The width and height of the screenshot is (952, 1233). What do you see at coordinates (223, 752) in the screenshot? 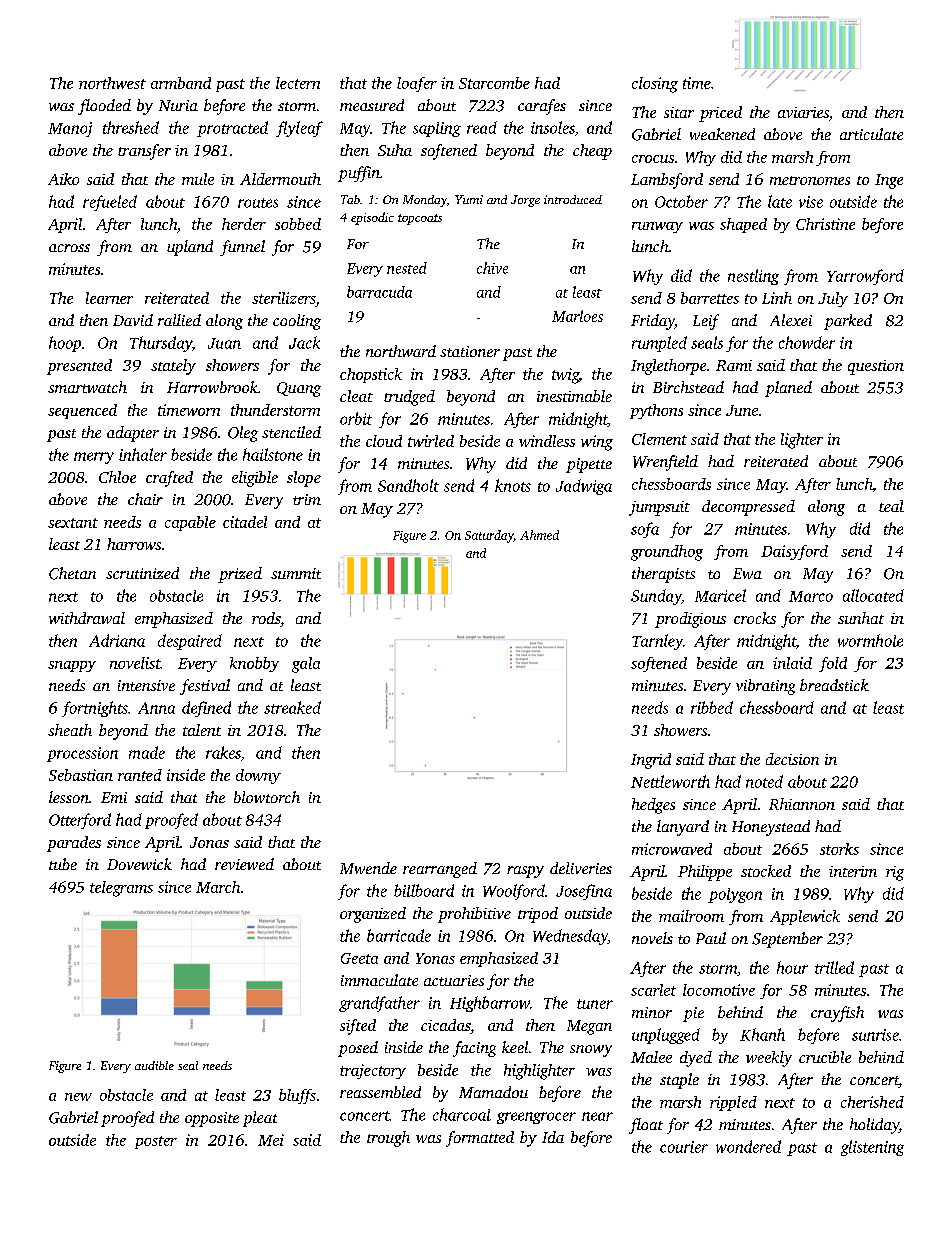
I see `rakes` at bounding box center [223, 752].
